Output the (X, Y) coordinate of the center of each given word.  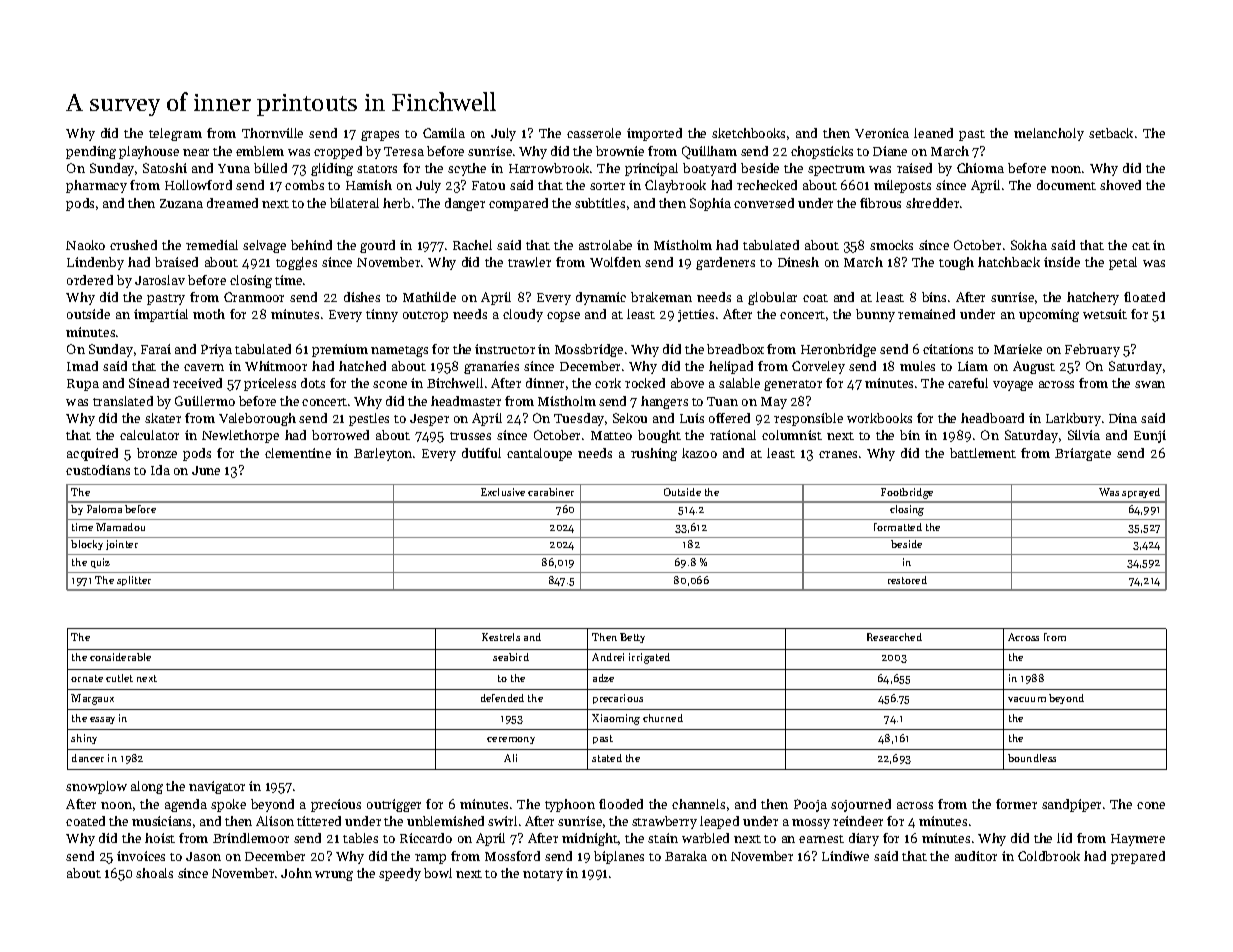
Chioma (980, 168)
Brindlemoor (251, 838)
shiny (84, 739)
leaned (933, 133)
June (206, 470)
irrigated (649, 658)
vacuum (1027, 699)
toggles (296, 263)
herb (396, 203)
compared (518, 204)
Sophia (710, 204)
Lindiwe (845, 856)
